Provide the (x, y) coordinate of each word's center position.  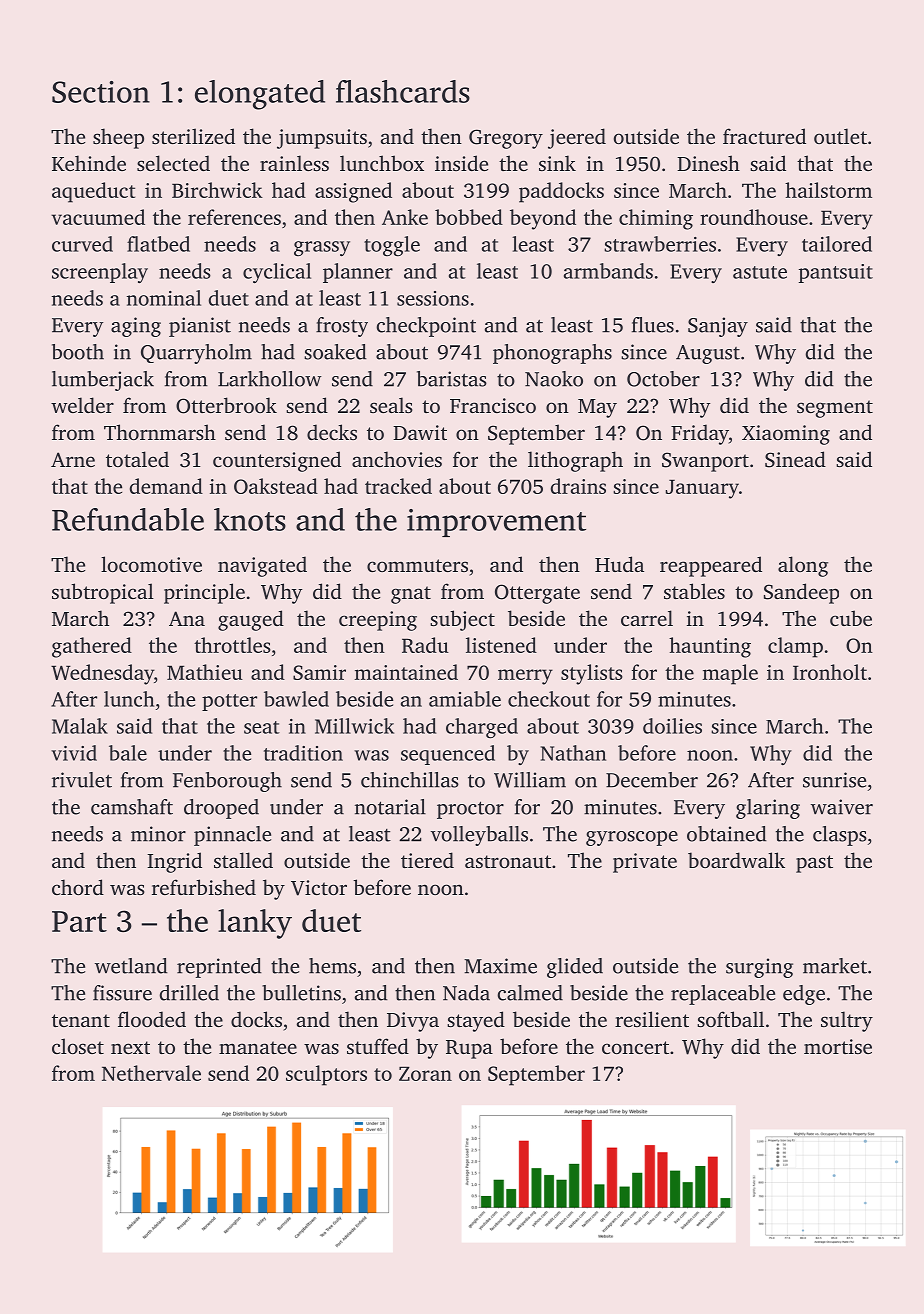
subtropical (103, 593)
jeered (577, 138)
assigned (353, 192)
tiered (427, 860)
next (130, 1047)
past (814, 864)
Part (79, 921)
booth (78, 352)
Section (101, 92)
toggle (392, 246)
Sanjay (718, 327)
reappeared (711, 566)
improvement (496, 523)
